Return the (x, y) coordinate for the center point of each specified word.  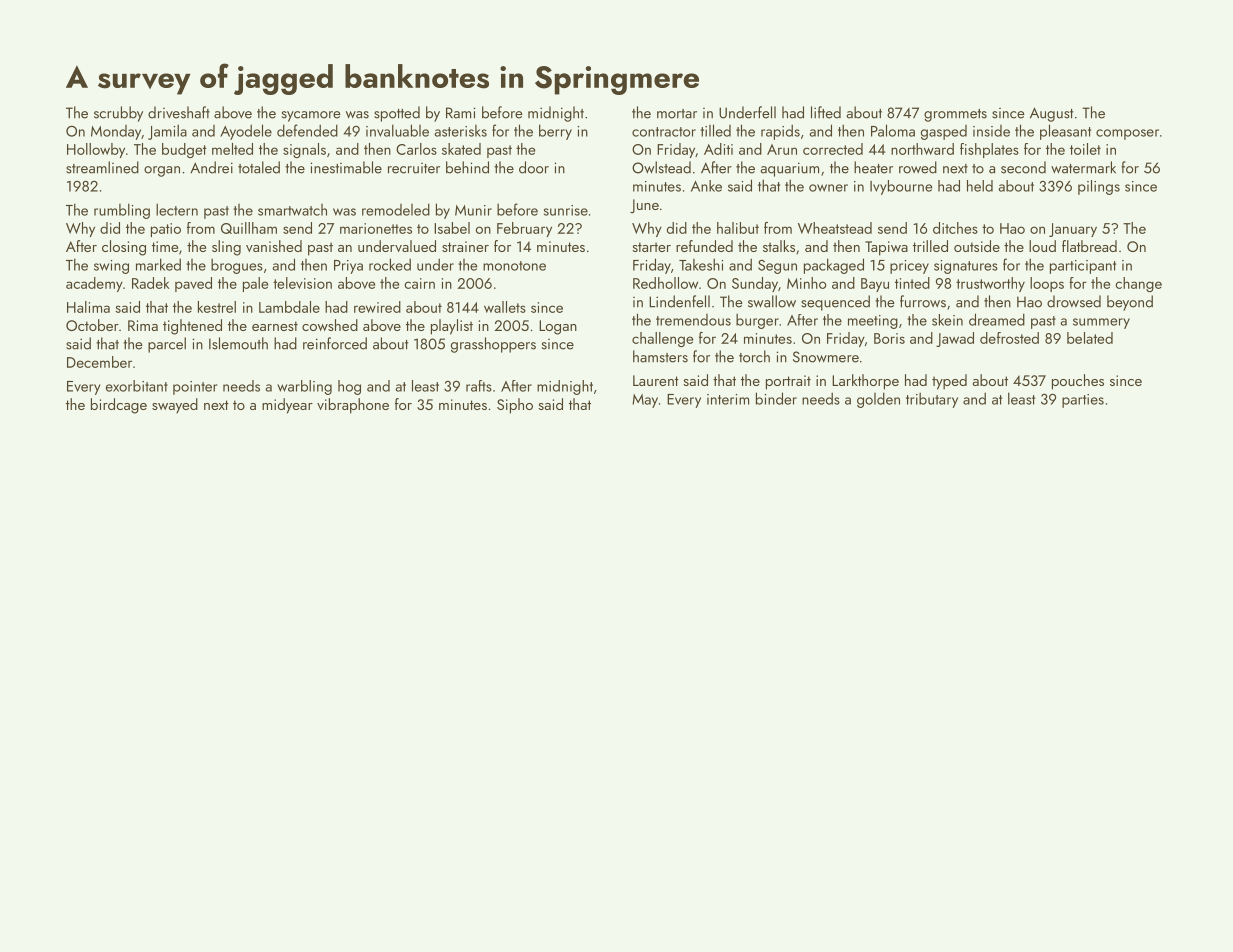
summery (1101, 323)
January (1073, 230)
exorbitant (137, 386)
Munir (473, 210)
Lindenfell (679, 301)
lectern (177, 209)
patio (166, 230)
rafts (479, 386)
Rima (143, 325)
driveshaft (179, 112)
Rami (460, 113)
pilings (1099, 187)
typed (949, 382)
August (1051, 114)
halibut (738, 228)
